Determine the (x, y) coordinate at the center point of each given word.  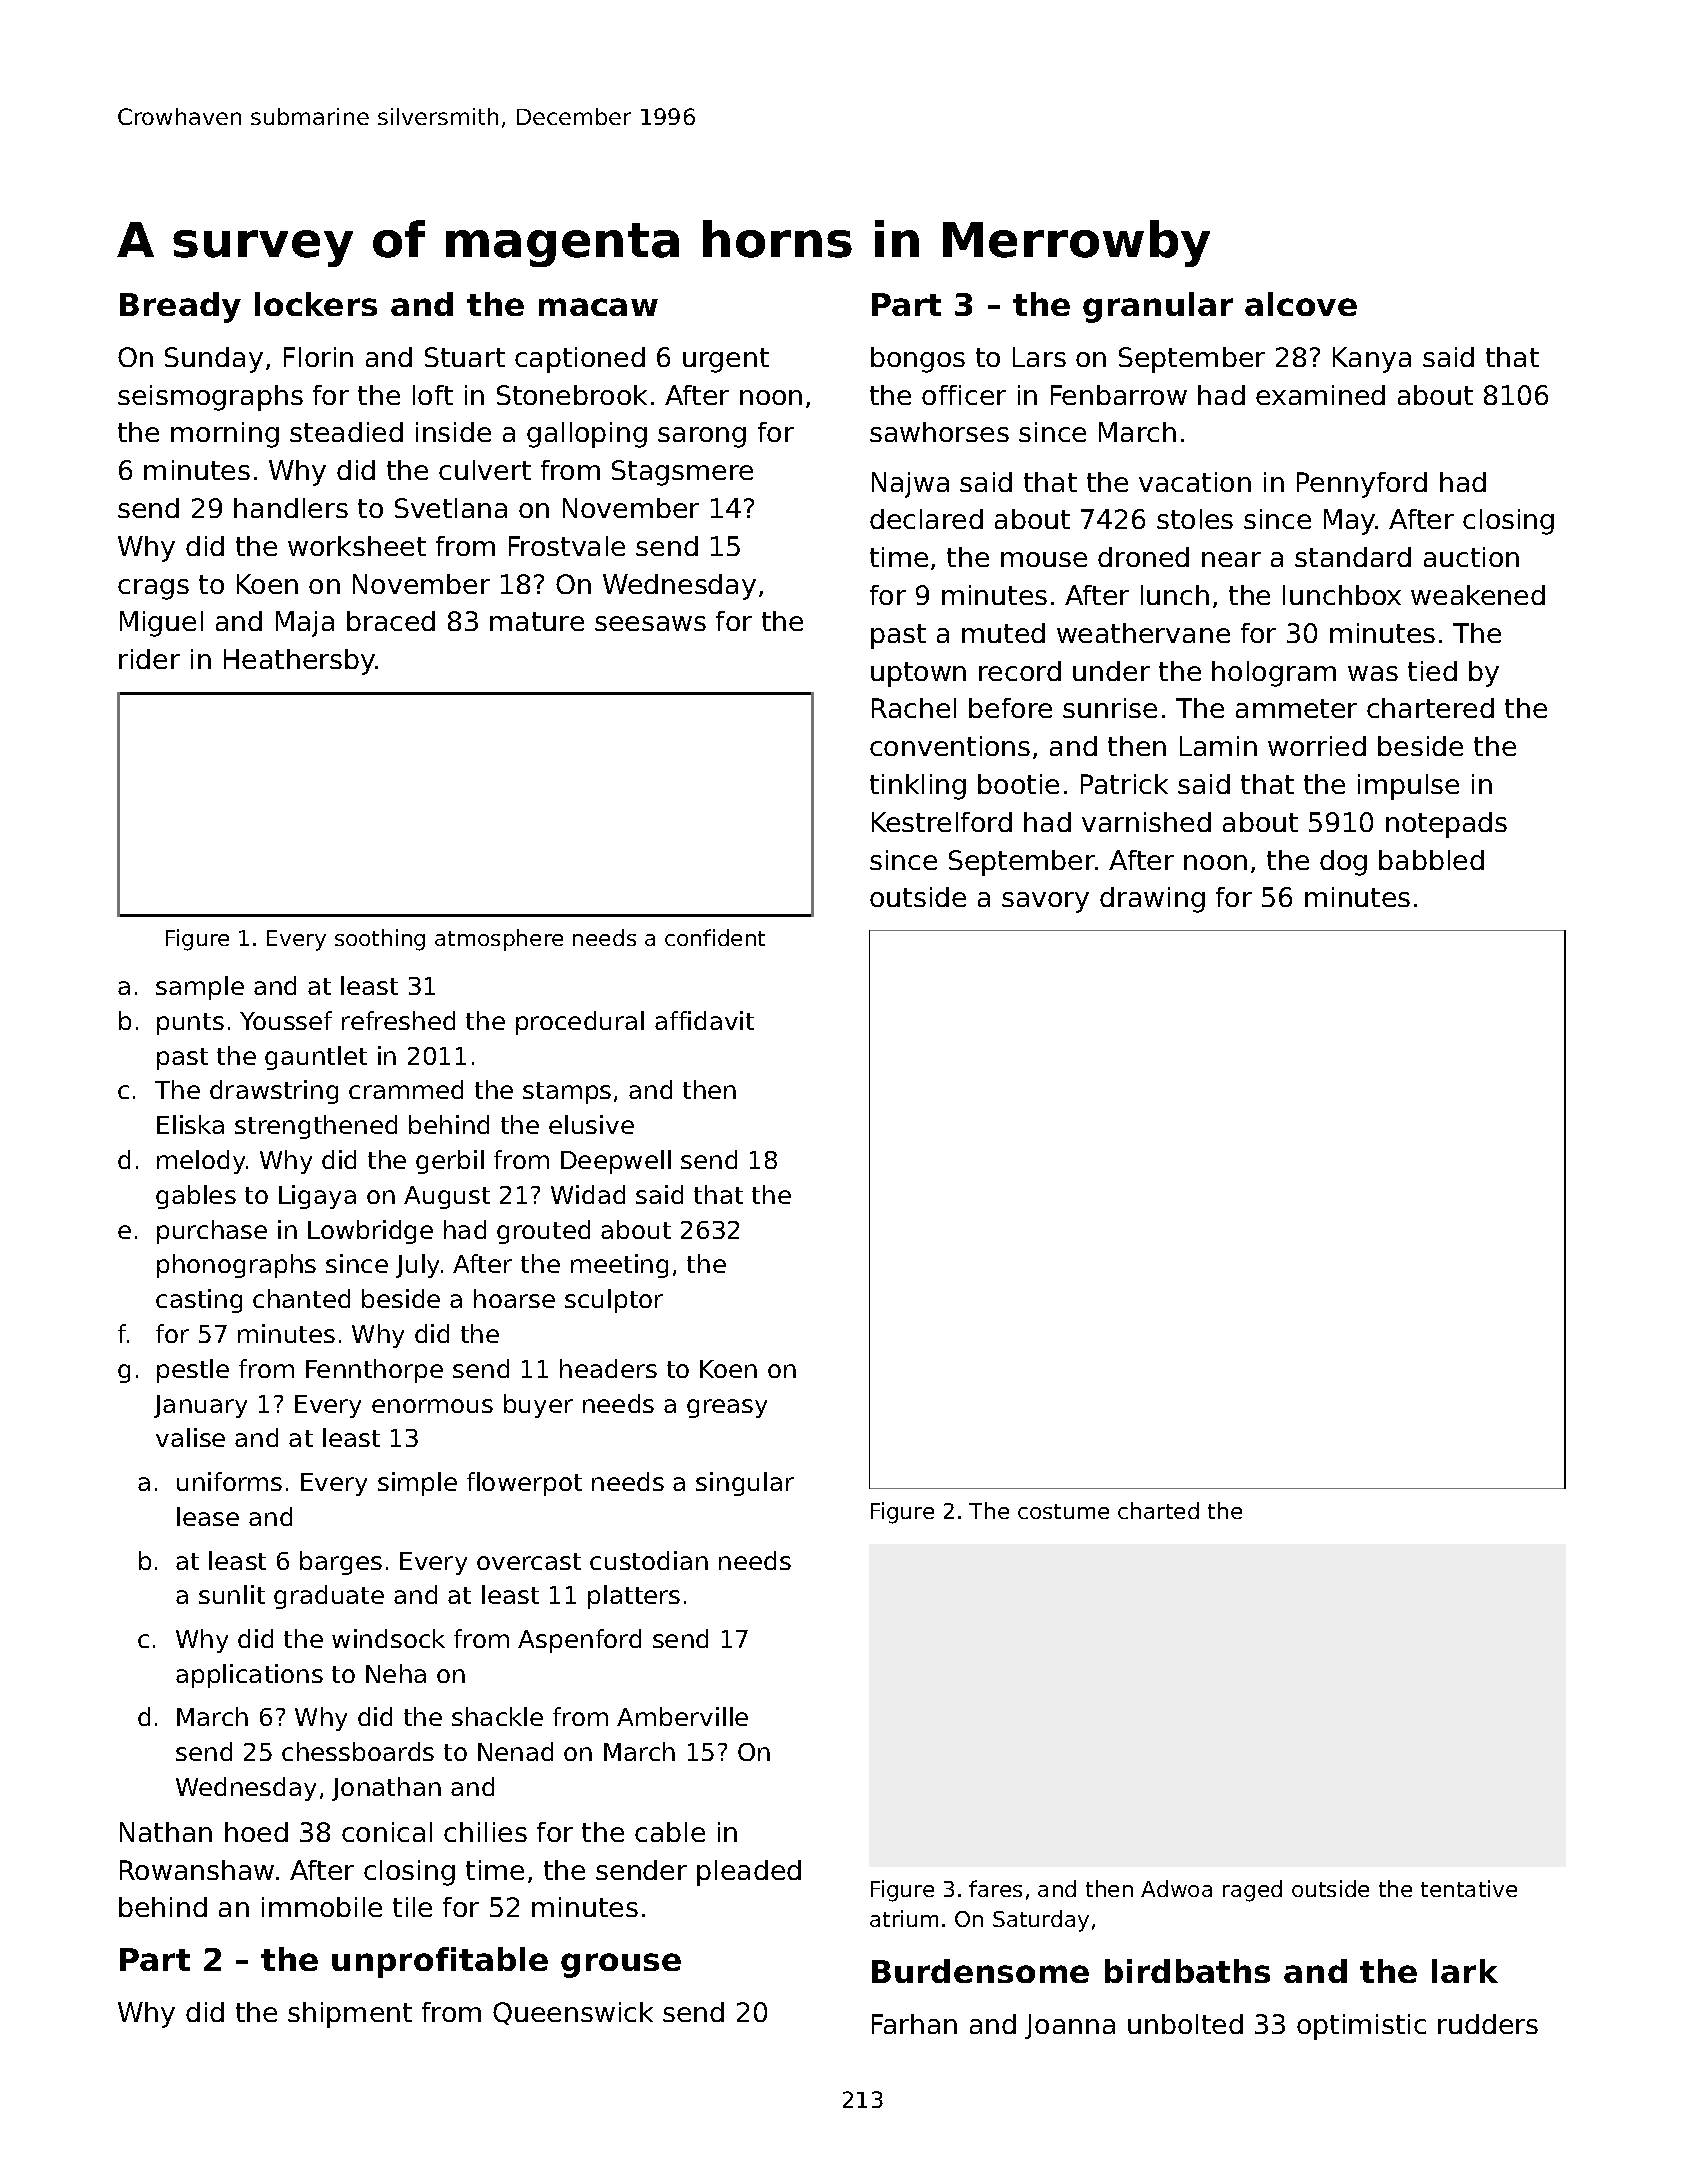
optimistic (1361, 2027)
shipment (350, 2015)
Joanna (1070, 2026)
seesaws (650, 623)
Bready (180, 307)
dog (1343, 863)
